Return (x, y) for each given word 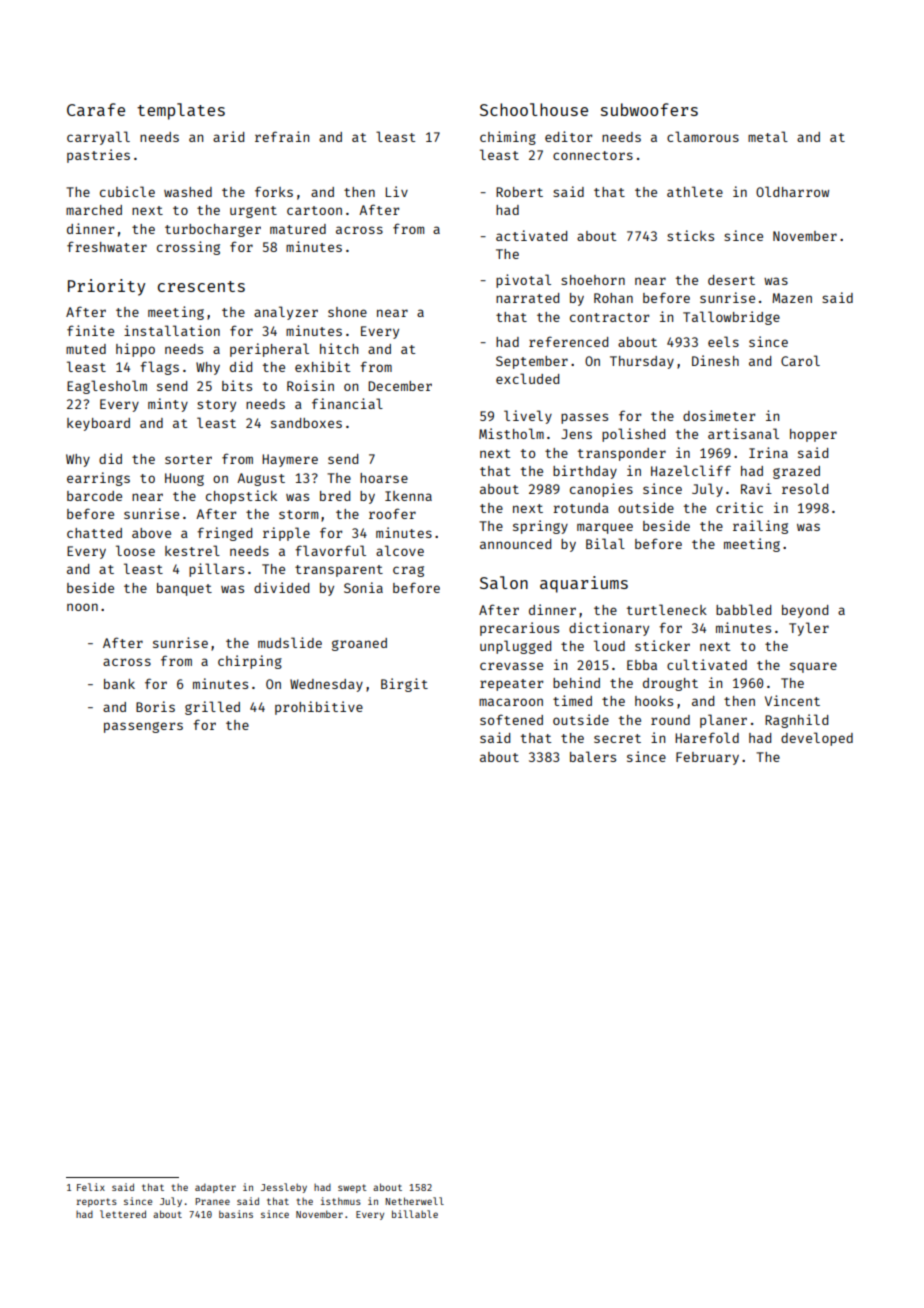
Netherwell (414, 1201)
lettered (123, 1214)
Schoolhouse (534, 109)
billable (415, 1214)
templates (181, 111)
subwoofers (649, 109)
